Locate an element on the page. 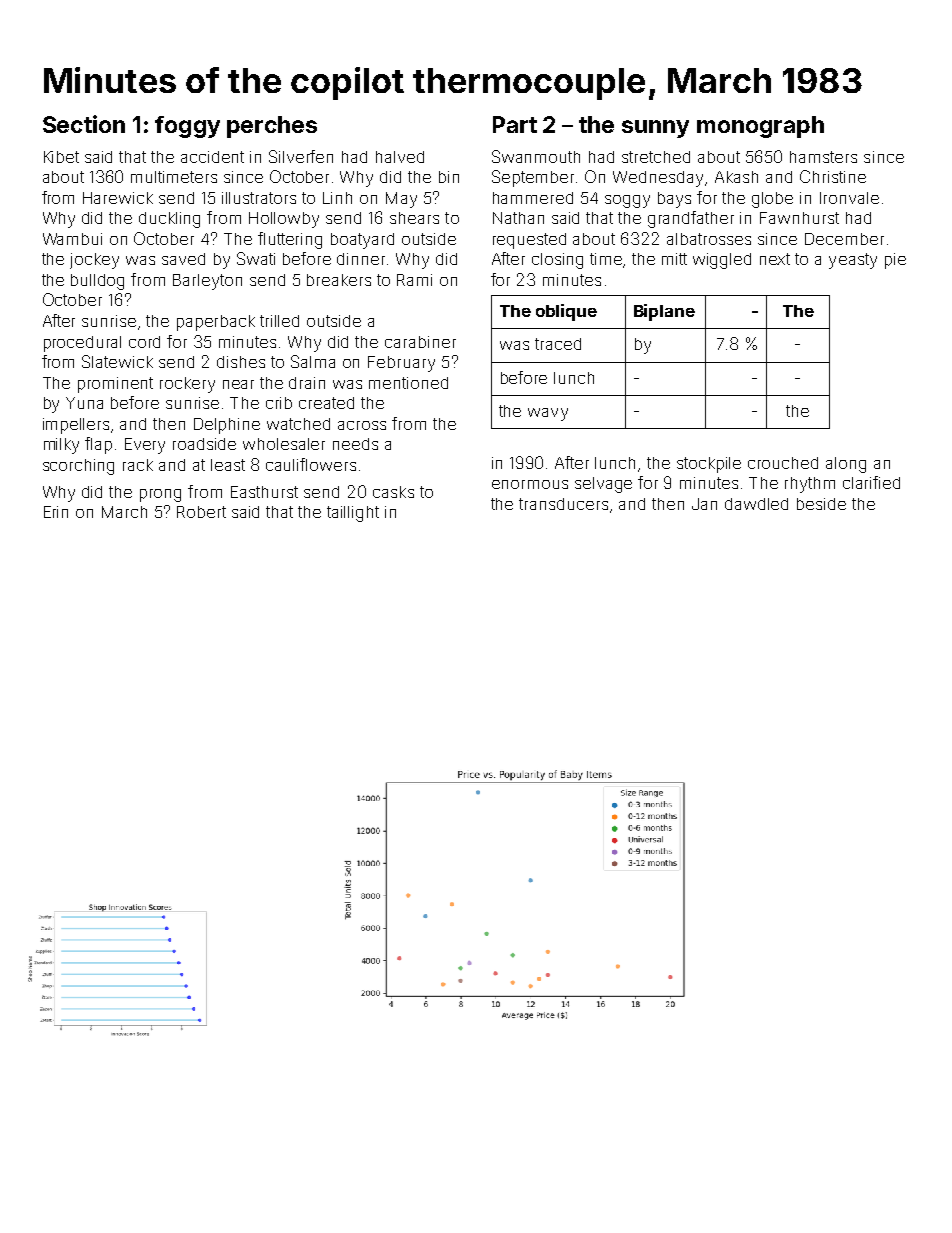 This document has height=1233, width=952. stockpile is located at coordinates (709, 465).
